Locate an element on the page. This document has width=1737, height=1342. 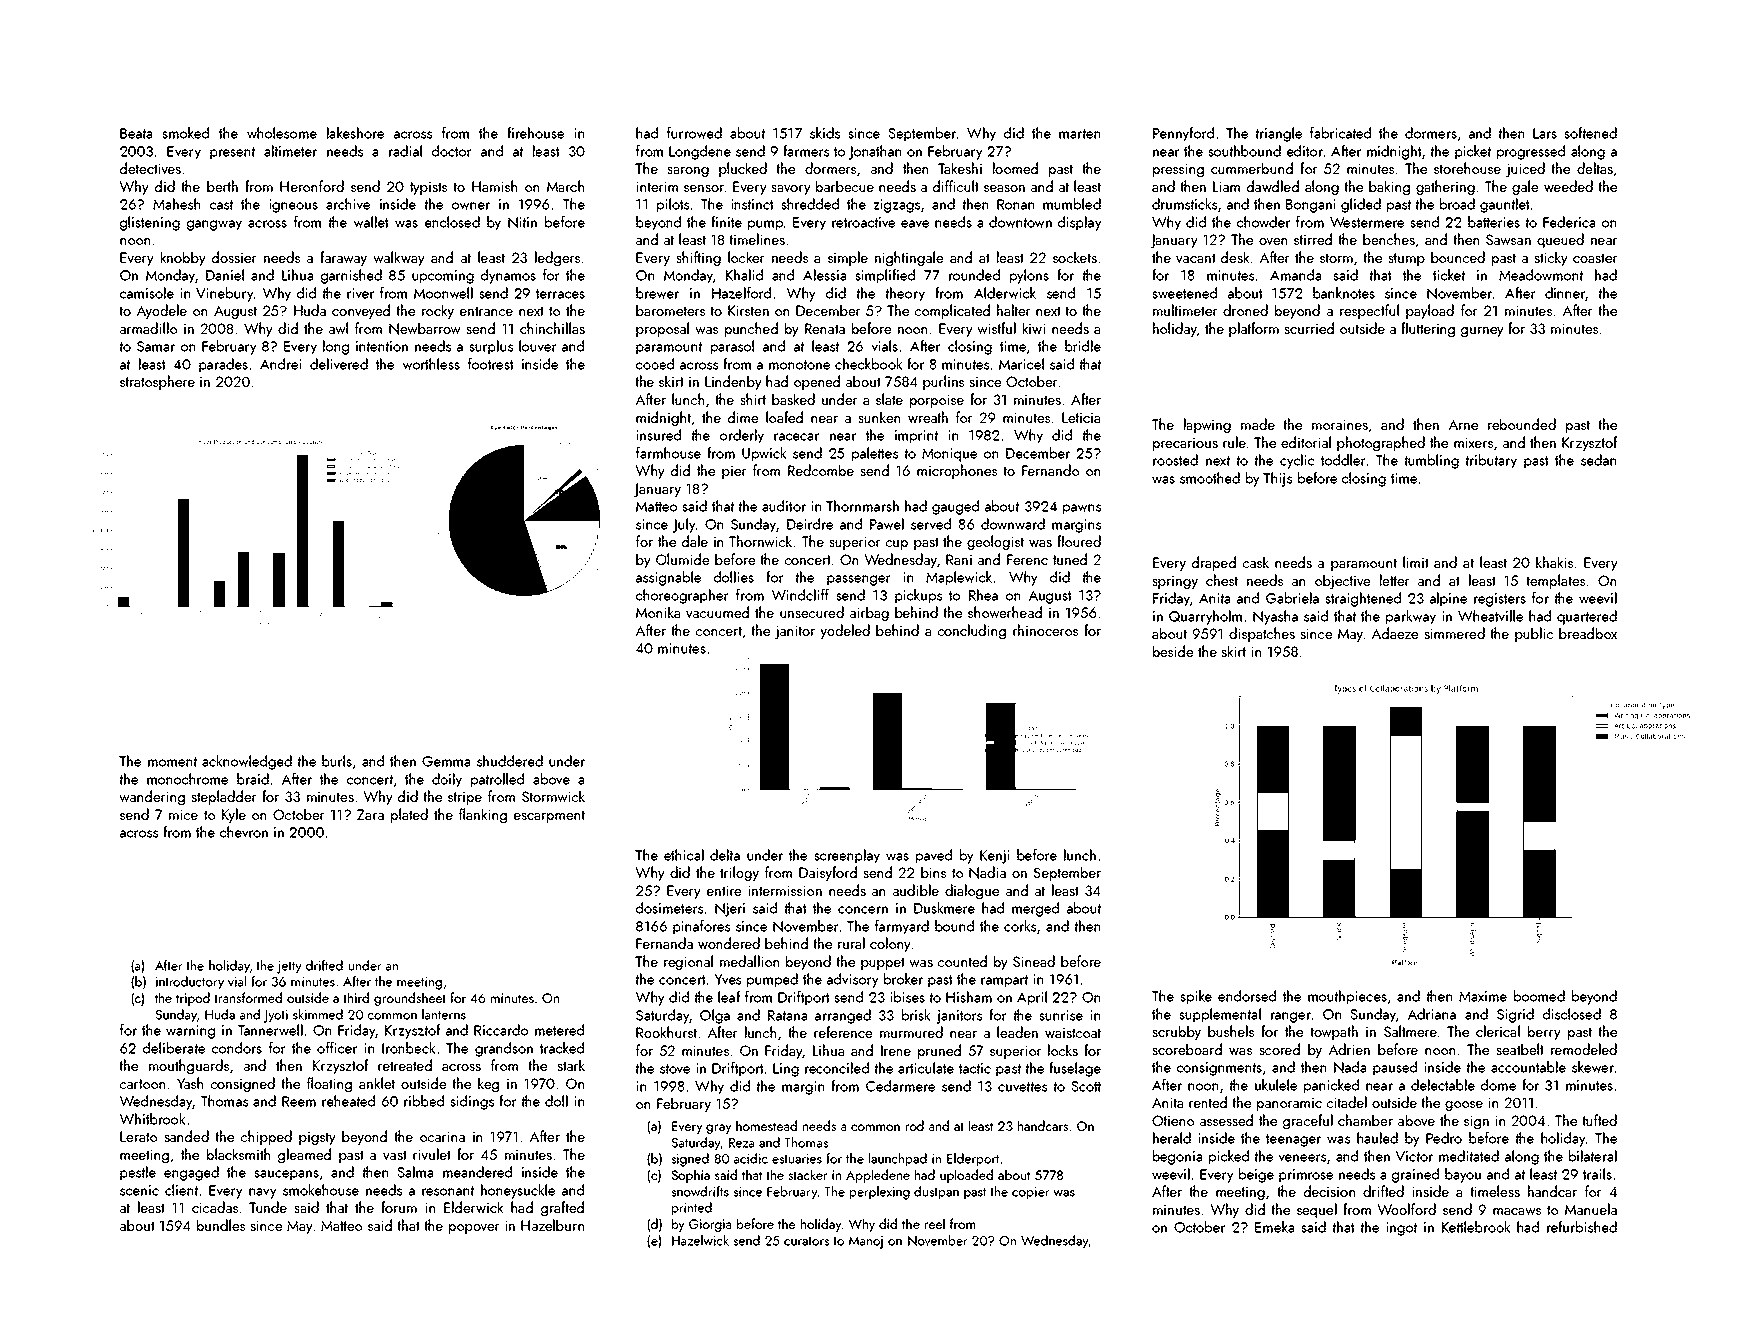
Giorgia is located at coordinates (710, 1225).
